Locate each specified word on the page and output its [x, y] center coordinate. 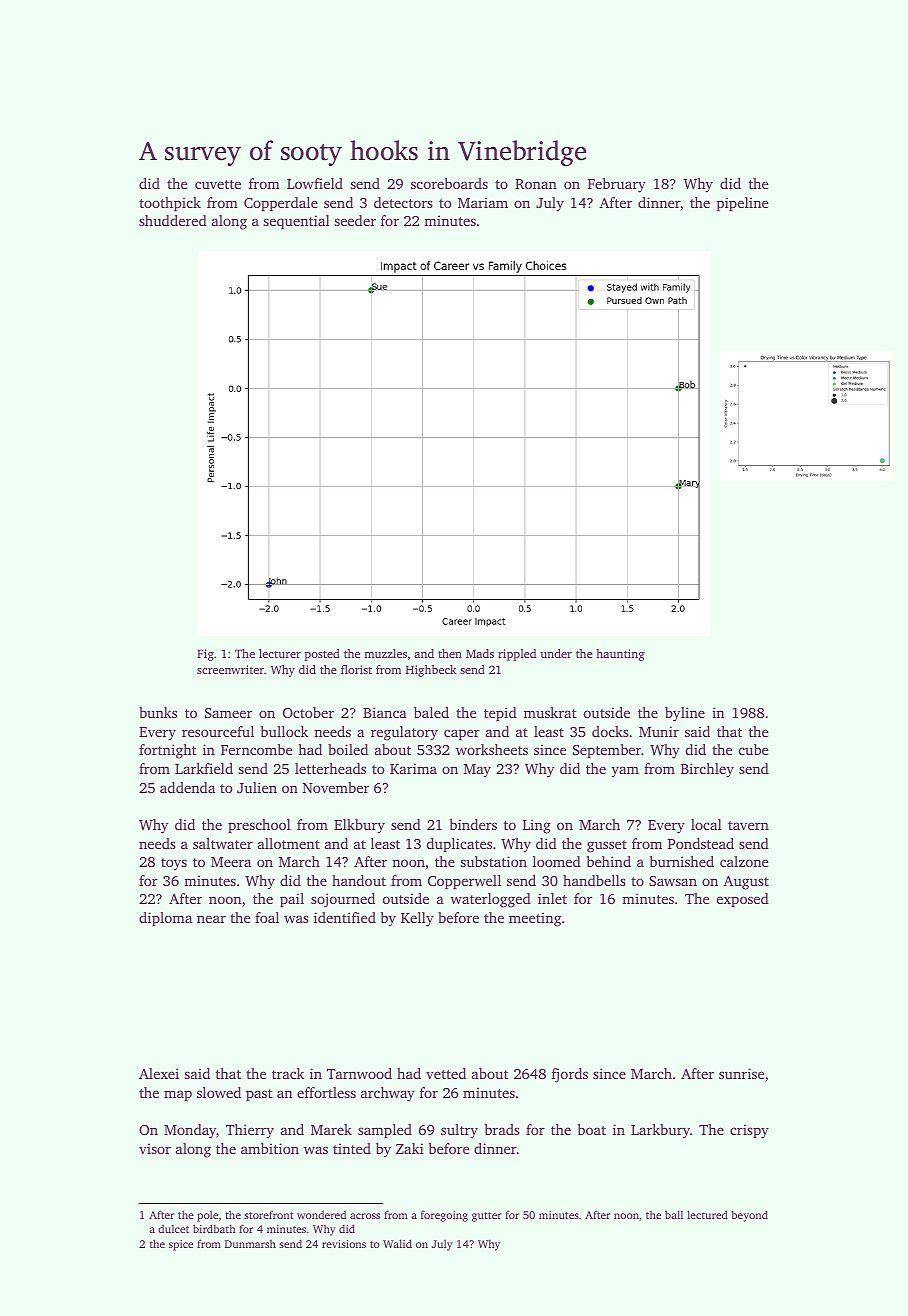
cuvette [218, 184]
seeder [355, 220]
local [706, 824]
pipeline [742, 204]
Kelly [417, 919]
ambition [270, 1148]
